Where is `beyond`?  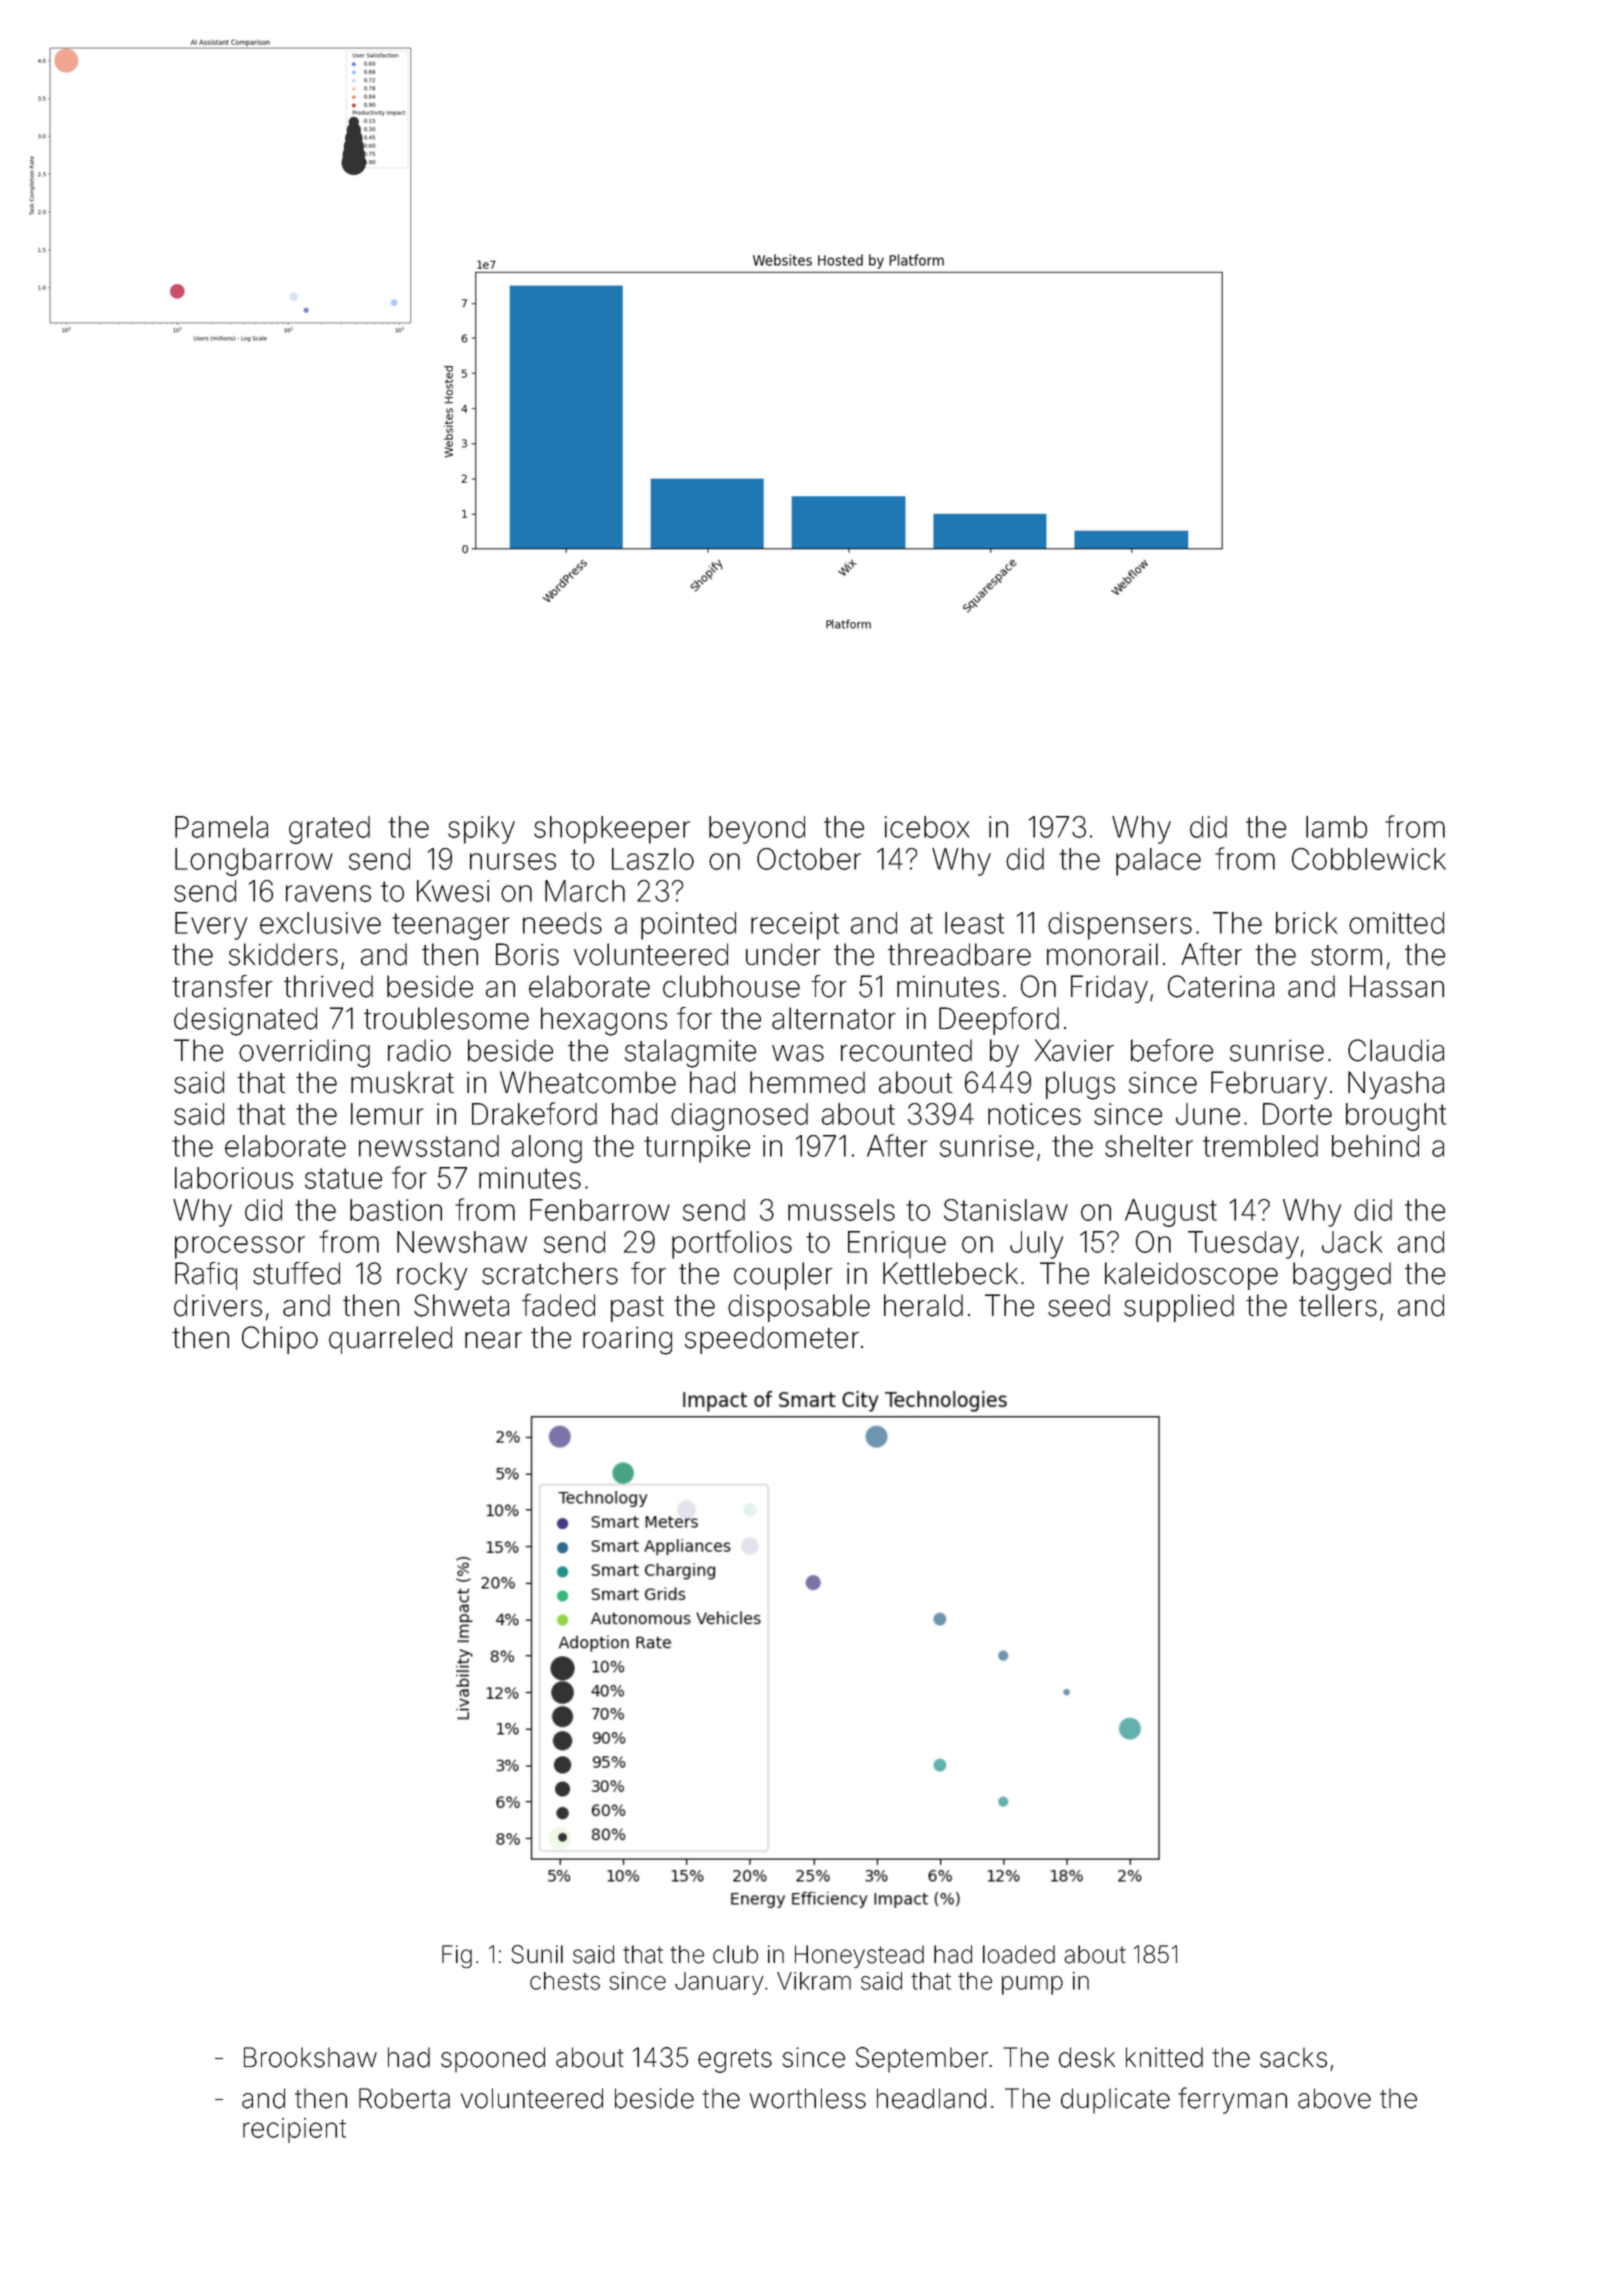 beyond is located at coordinates (757, 830).
